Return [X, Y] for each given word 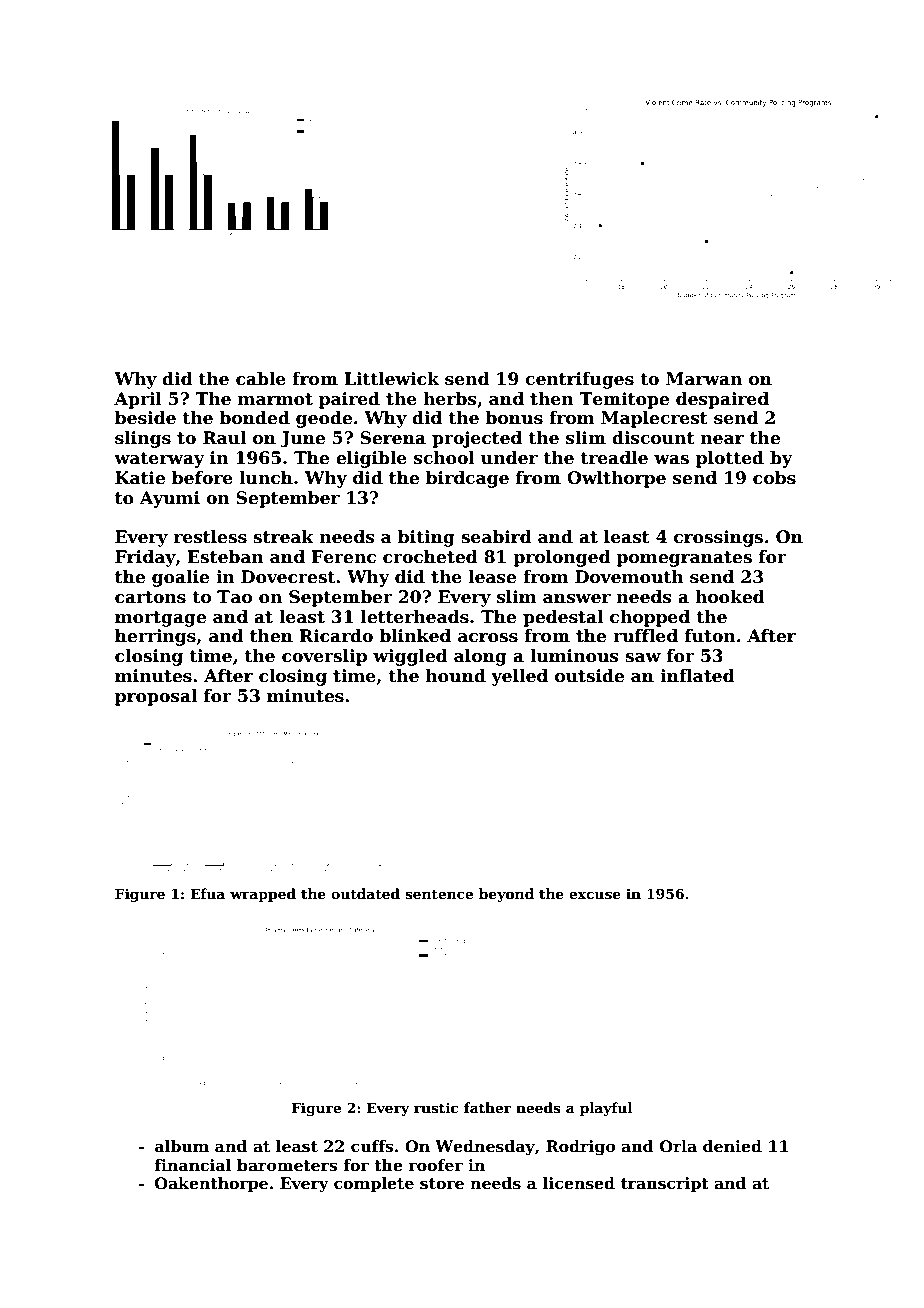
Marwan [704, 379]
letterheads [415, 617]
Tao [234, 597]
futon [710, 636]
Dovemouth [629, 577]
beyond [506, 895]
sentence [439, 894]
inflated [697, 676]
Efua [207, 893]
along [480, 657]
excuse [595, 895]
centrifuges [579, 380]
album [182, 1146]
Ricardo [336, 636]
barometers [287, 1165]
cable [261, 379]
